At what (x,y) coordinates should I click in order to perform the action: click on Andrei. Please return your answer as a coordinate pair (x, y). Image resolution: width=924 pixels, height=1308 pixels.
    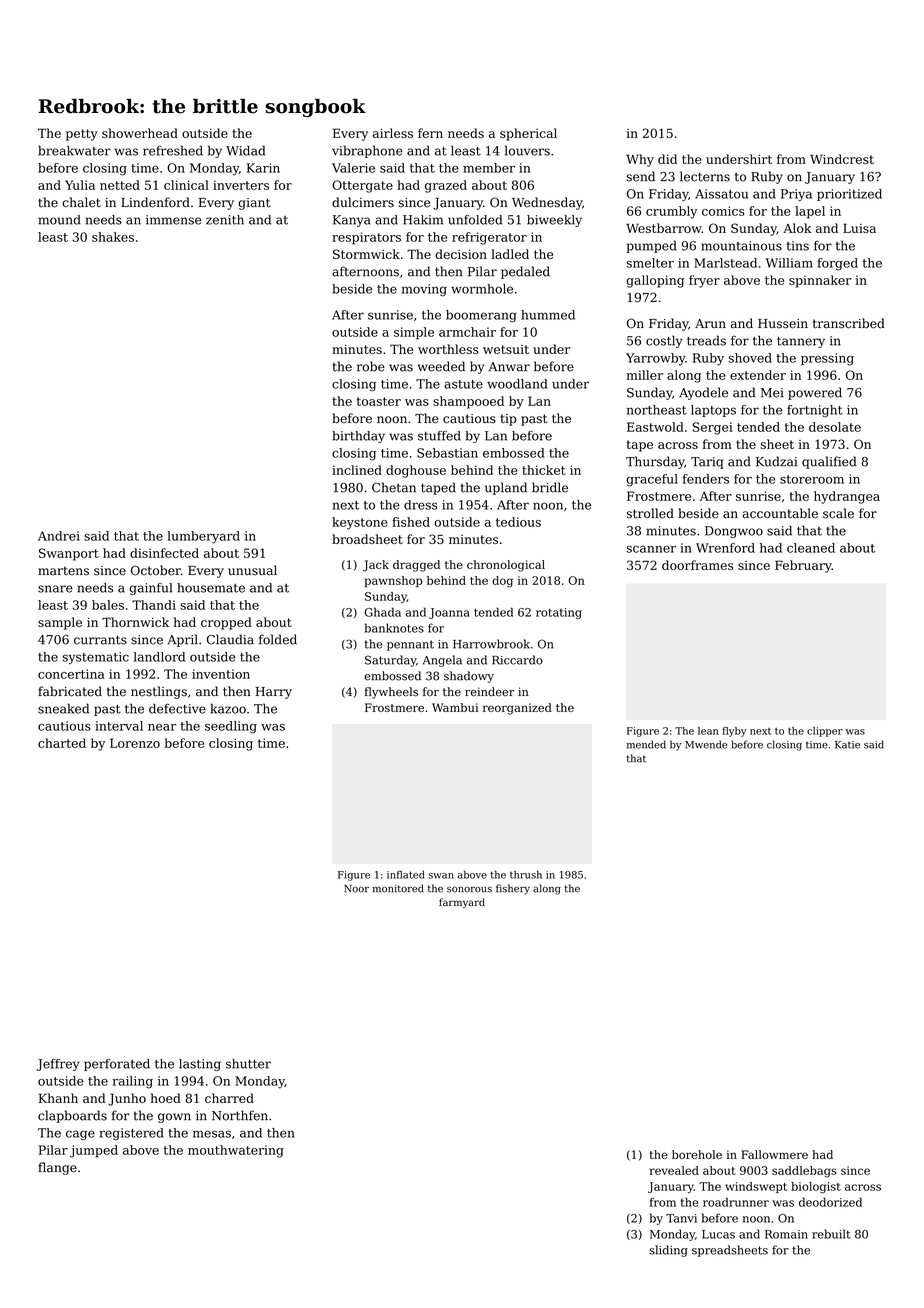
    Looking at the image, I should click on (59, 536).
